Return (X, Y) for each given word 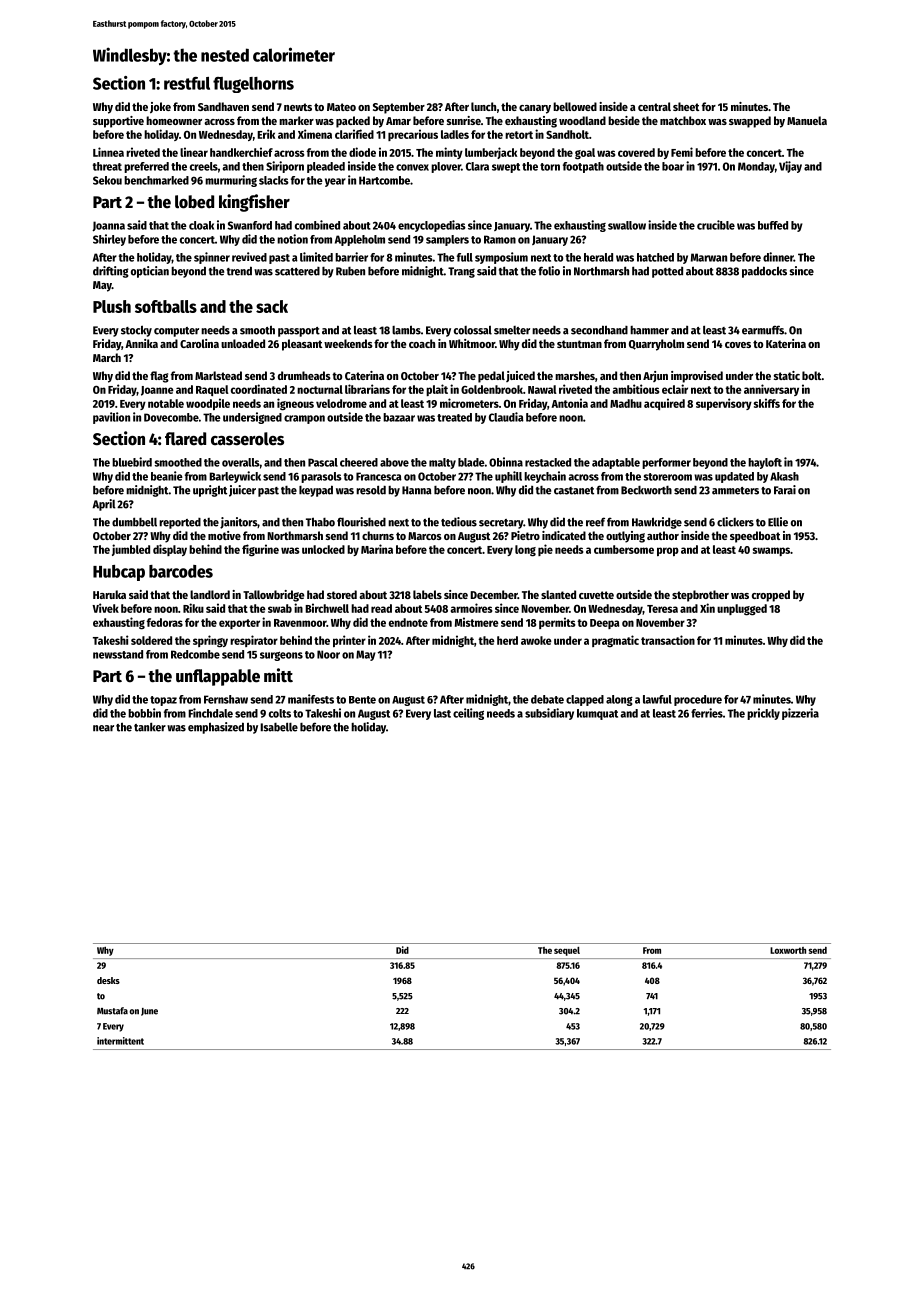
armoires (472, 608)
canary (535, 109)
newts (298, 107)
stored (342, 594)
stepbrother (700, 596)
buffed (773, 225)
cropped (771, 596)
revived (249, 257)
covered (636, 152)
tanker (150, 727)
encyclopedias (432, 226)
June (149, 1012)
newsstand (118, 654)
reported (180, 523)
